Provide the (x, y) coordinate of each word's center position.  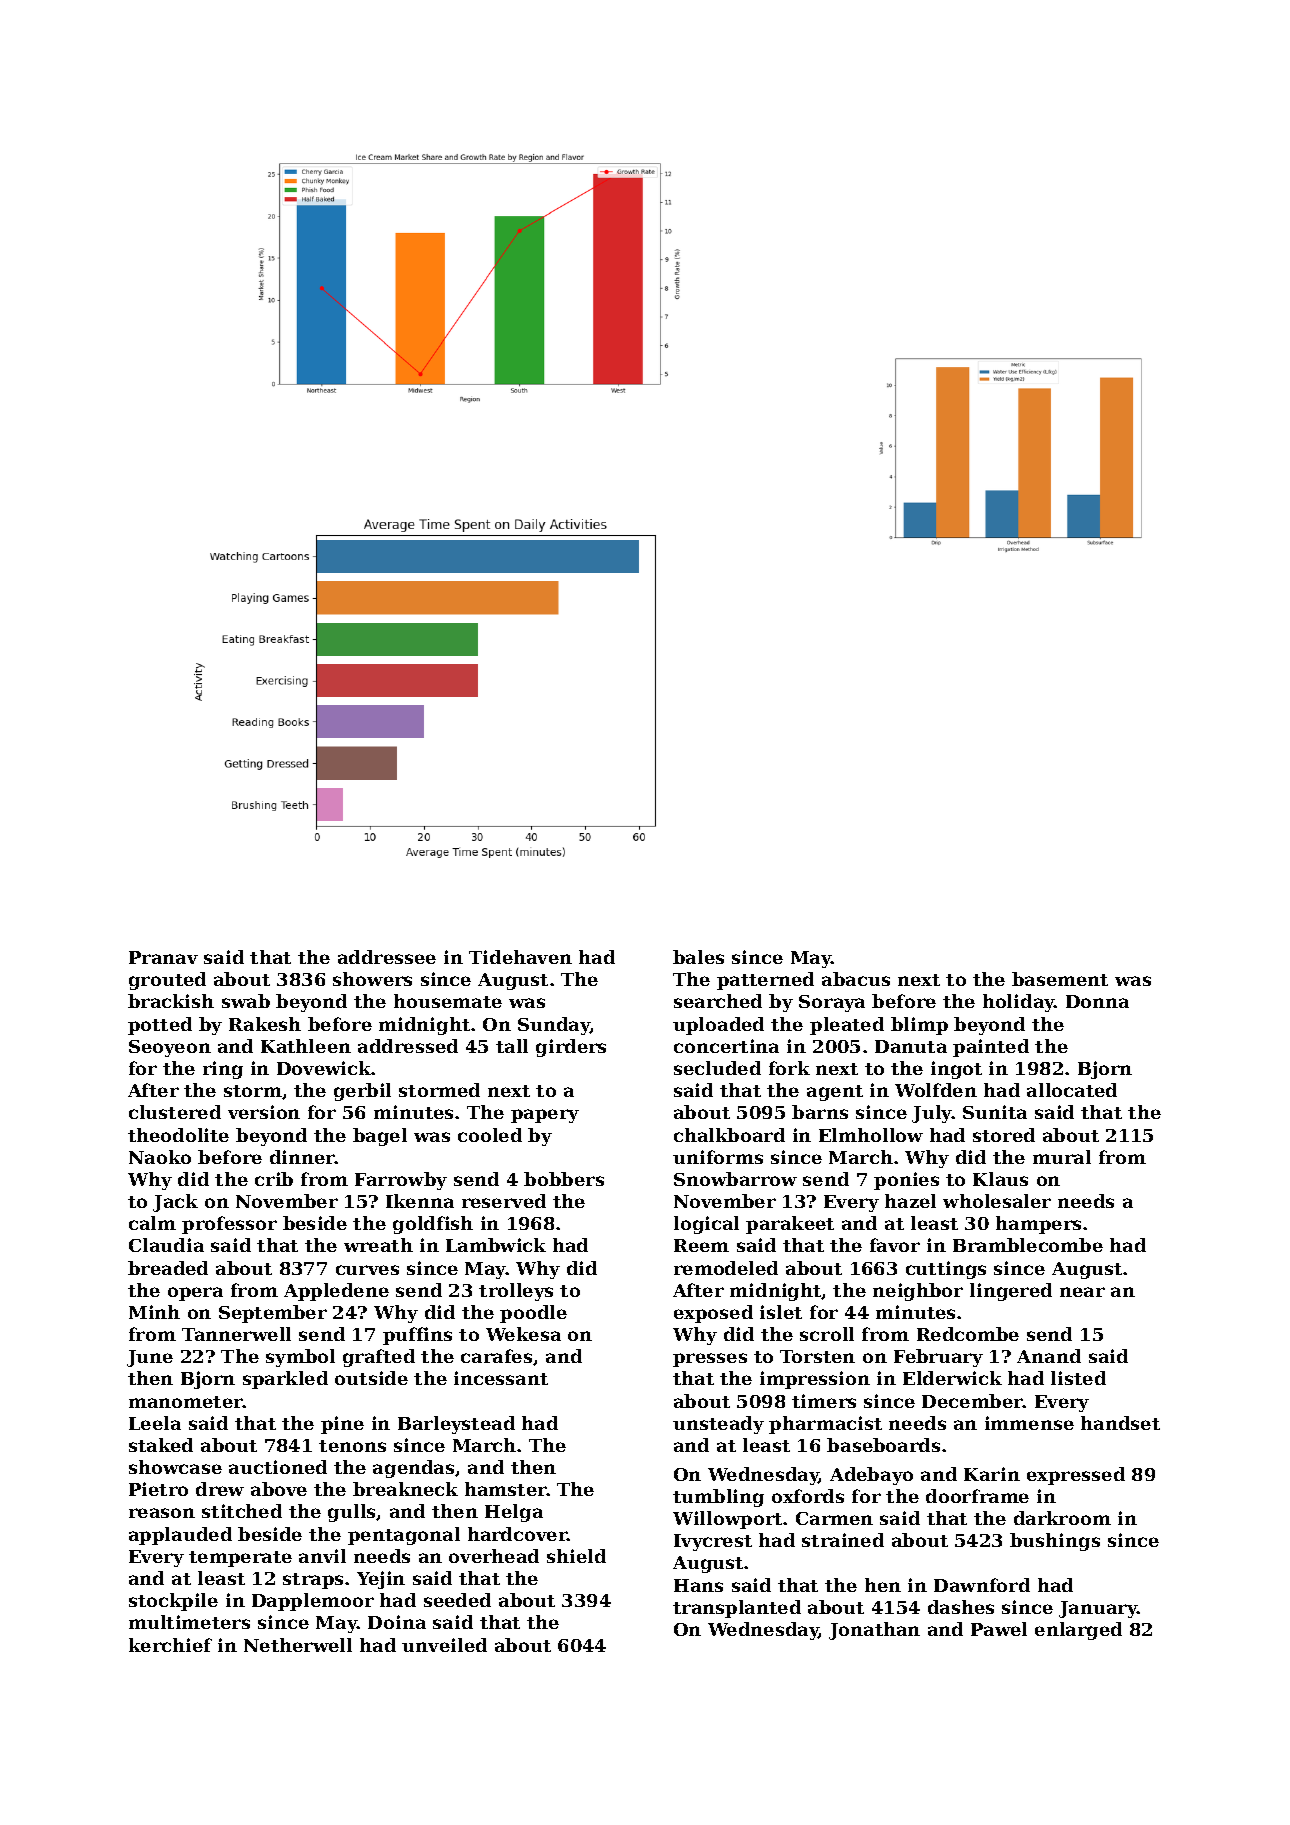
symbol (300, 1358)
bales (698, 957)
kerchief (170, 1645)
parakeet (790, 1225)
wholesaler (997, 1201)
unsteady (718, 1425)
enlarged (1078, 1631)
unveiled (444, 1645)
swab (246, 1001)
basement (1060, 979)
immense (1029, 1423)
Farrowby (401, 1181)
